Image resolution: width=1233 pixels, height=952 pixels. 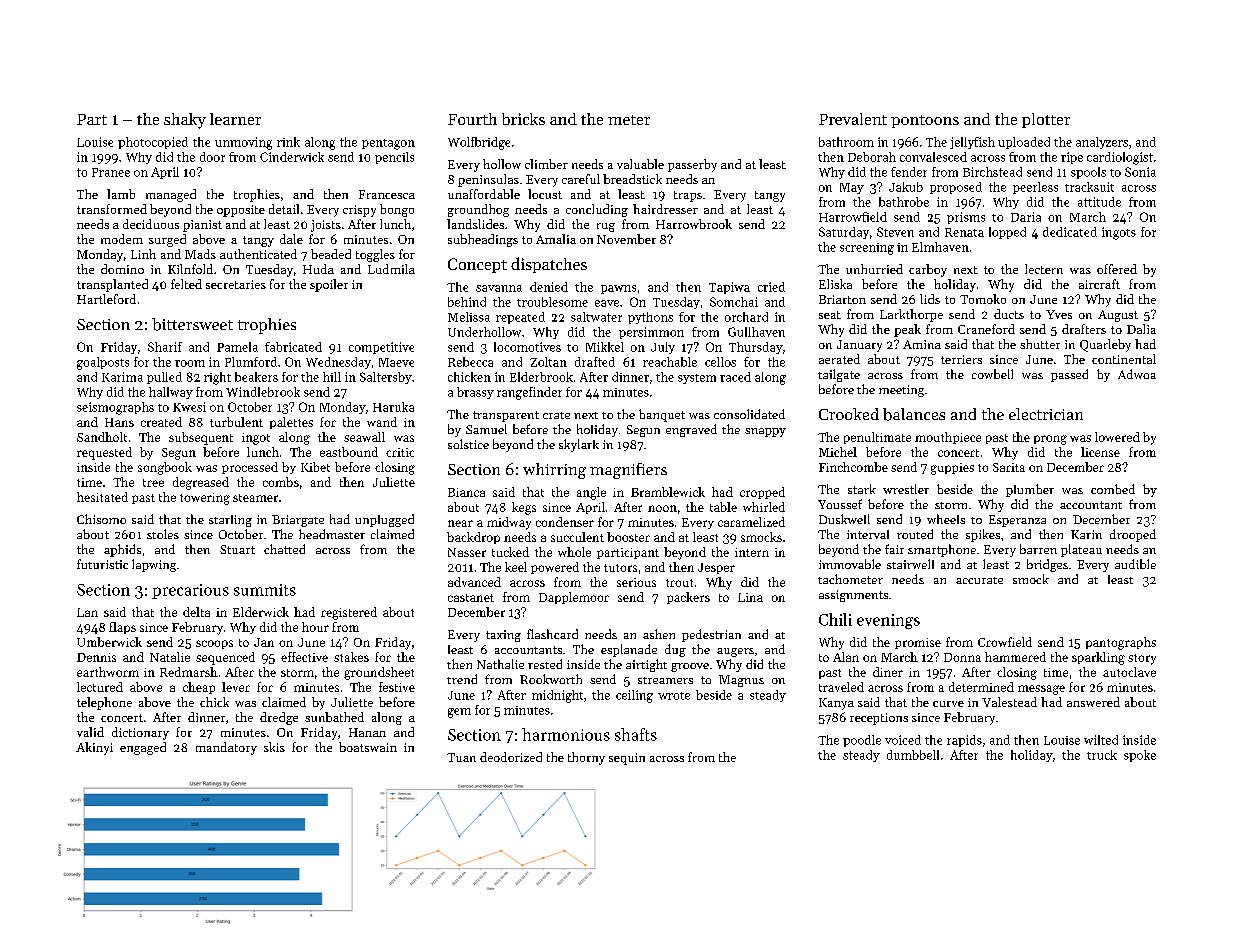 What do you see at coordinates (853, 119) in the document?
I see `Prevalent` at bounding box center [853, 119].
